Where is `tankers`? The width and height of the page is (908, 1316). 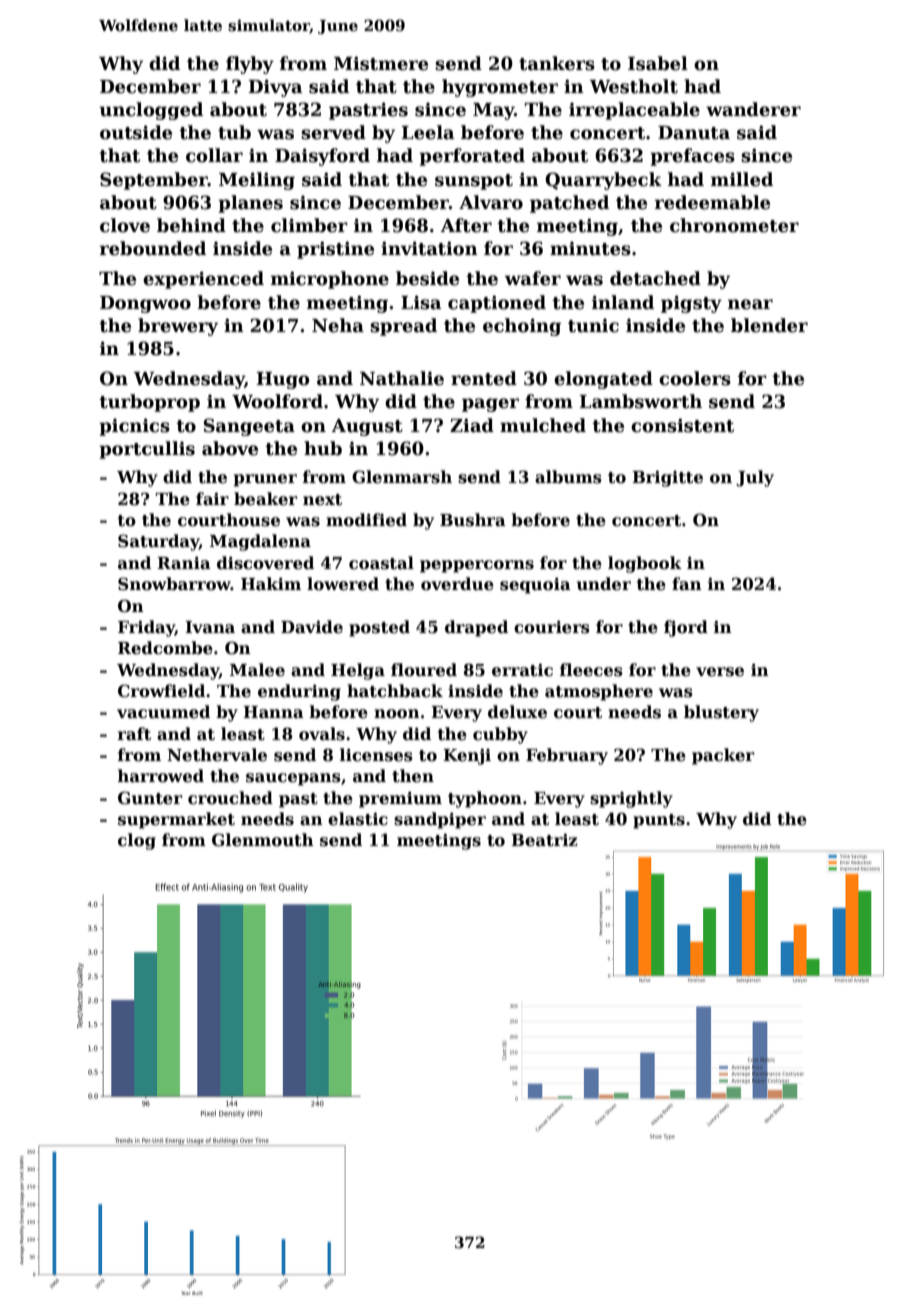 tankers is located at coordinates (557, 63).
